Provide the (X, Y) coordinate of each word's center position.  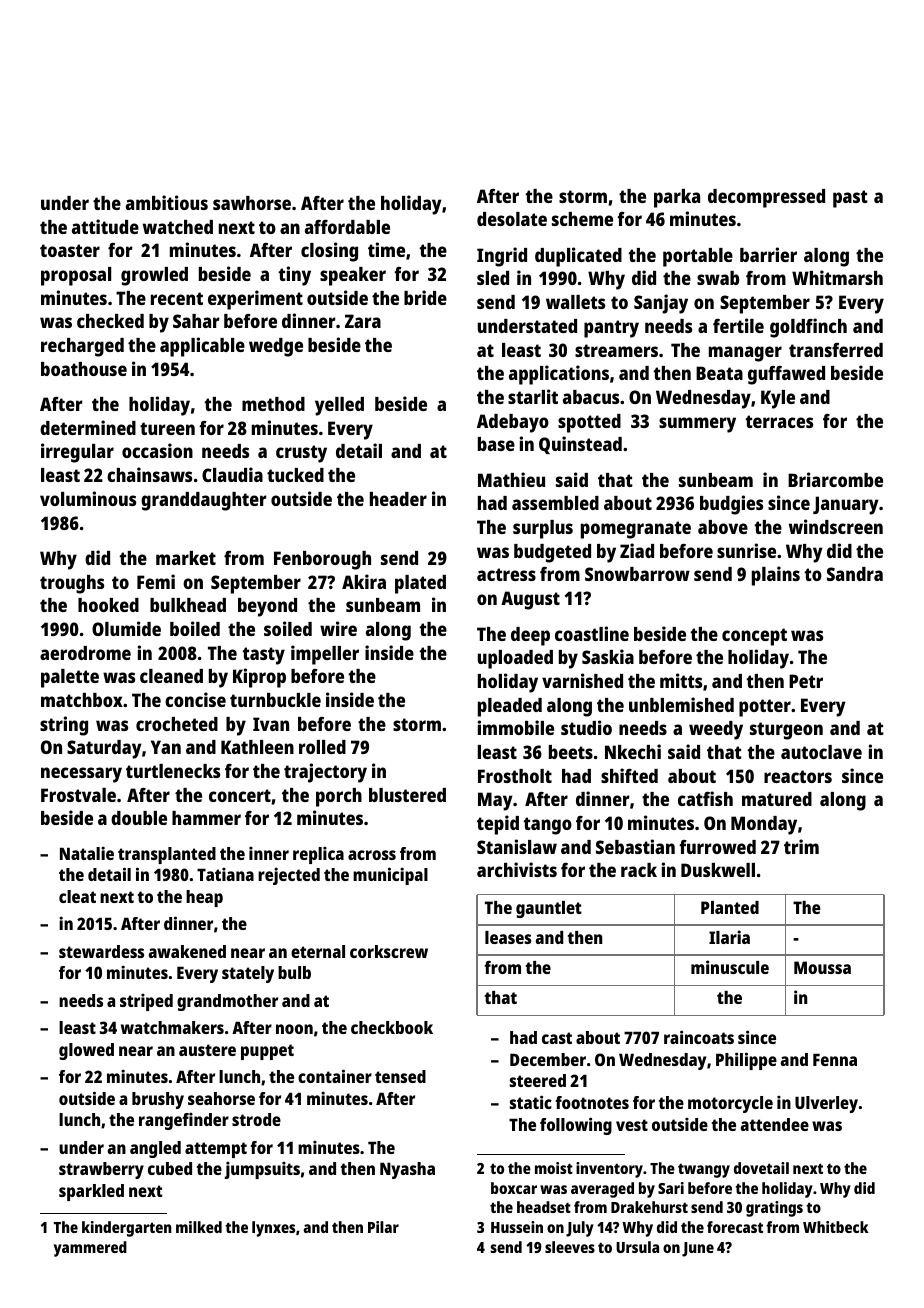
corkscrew (389, 951)
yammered (90, 1249)
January (846, 505)
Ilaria (729, 937)
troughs (72, 584)
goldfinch (808, 328)
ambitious (167, 202)
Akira (364, 581)
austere (207, 1050)
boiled (195, 628)
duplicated (578, 257)
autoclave (821, 752)
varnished (582, 680)
